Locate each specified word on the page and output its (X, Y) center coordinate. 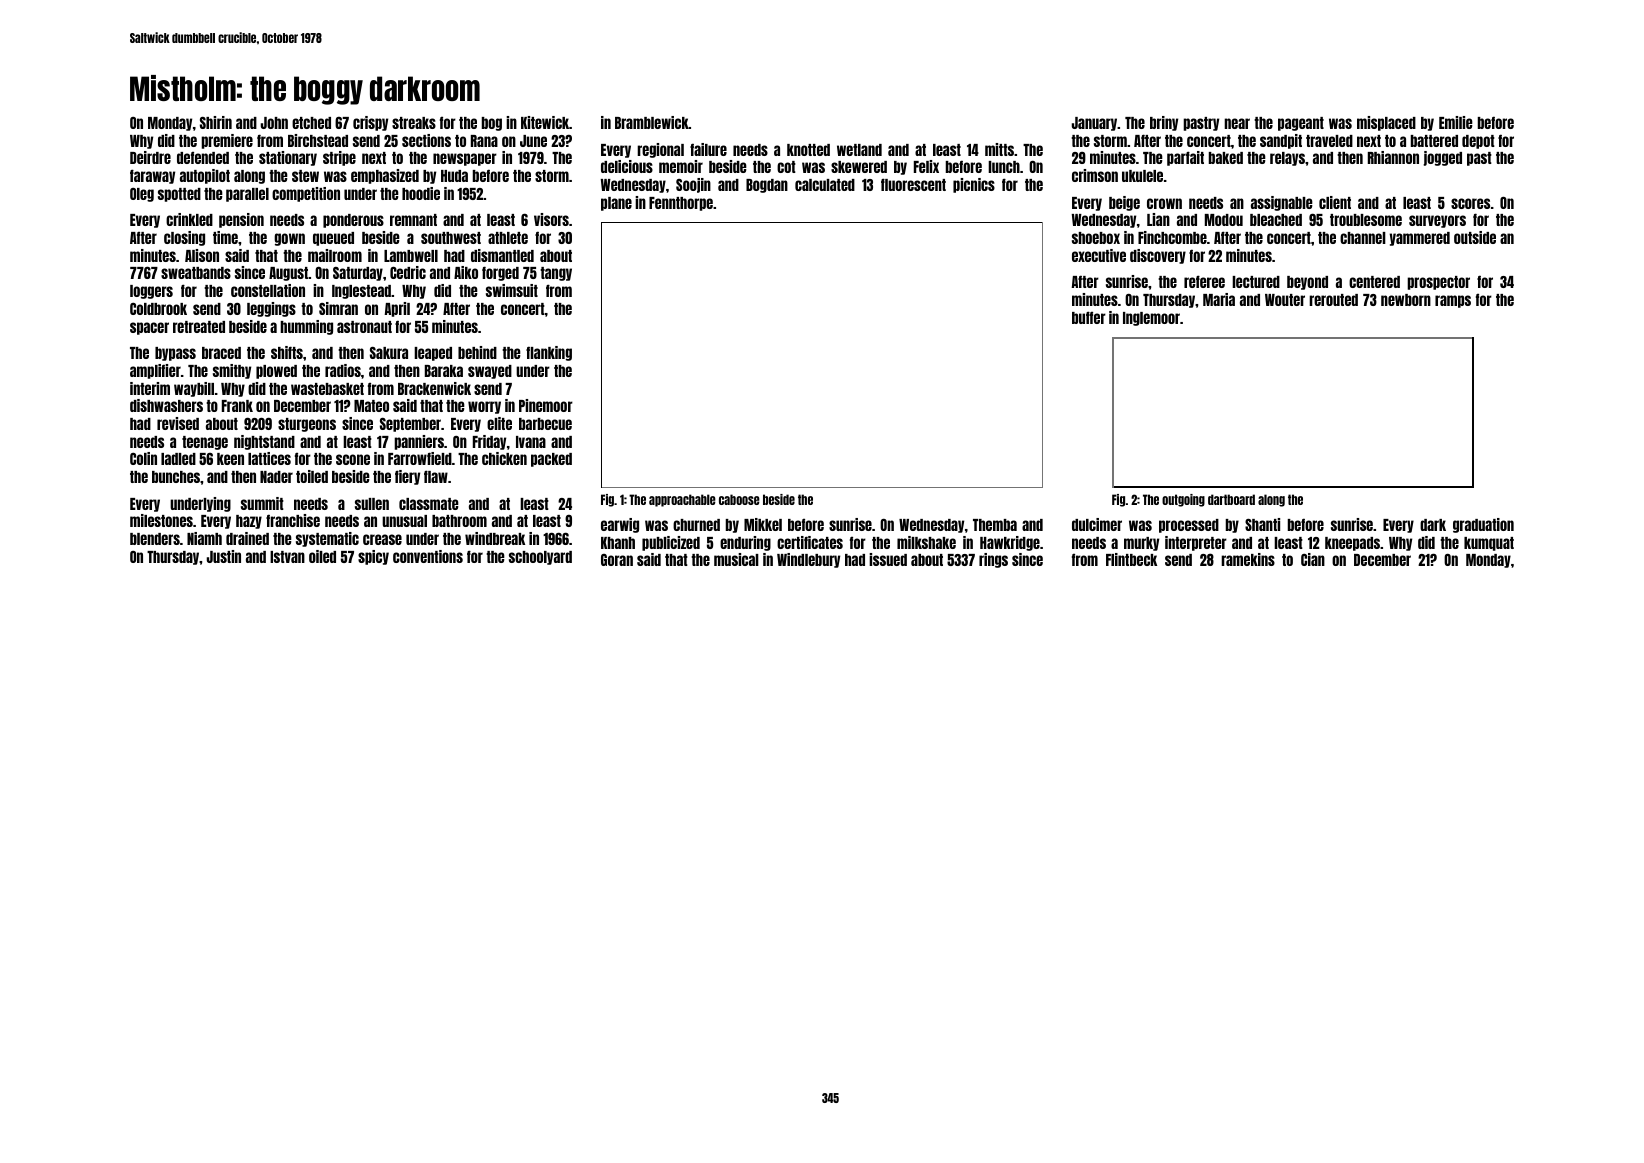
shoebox (1096, 238)
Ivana (531, 442)
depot (1478, 142)
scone (353, 459)
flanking (549, 353)
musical (736, 559)
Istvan (287, 557)
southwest (451, 238)
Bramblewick (652, 122)
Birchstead (318, 140)
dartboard (1231, 499)
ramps (1453, 301)
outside (1475, 237)
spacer (149, 328)
